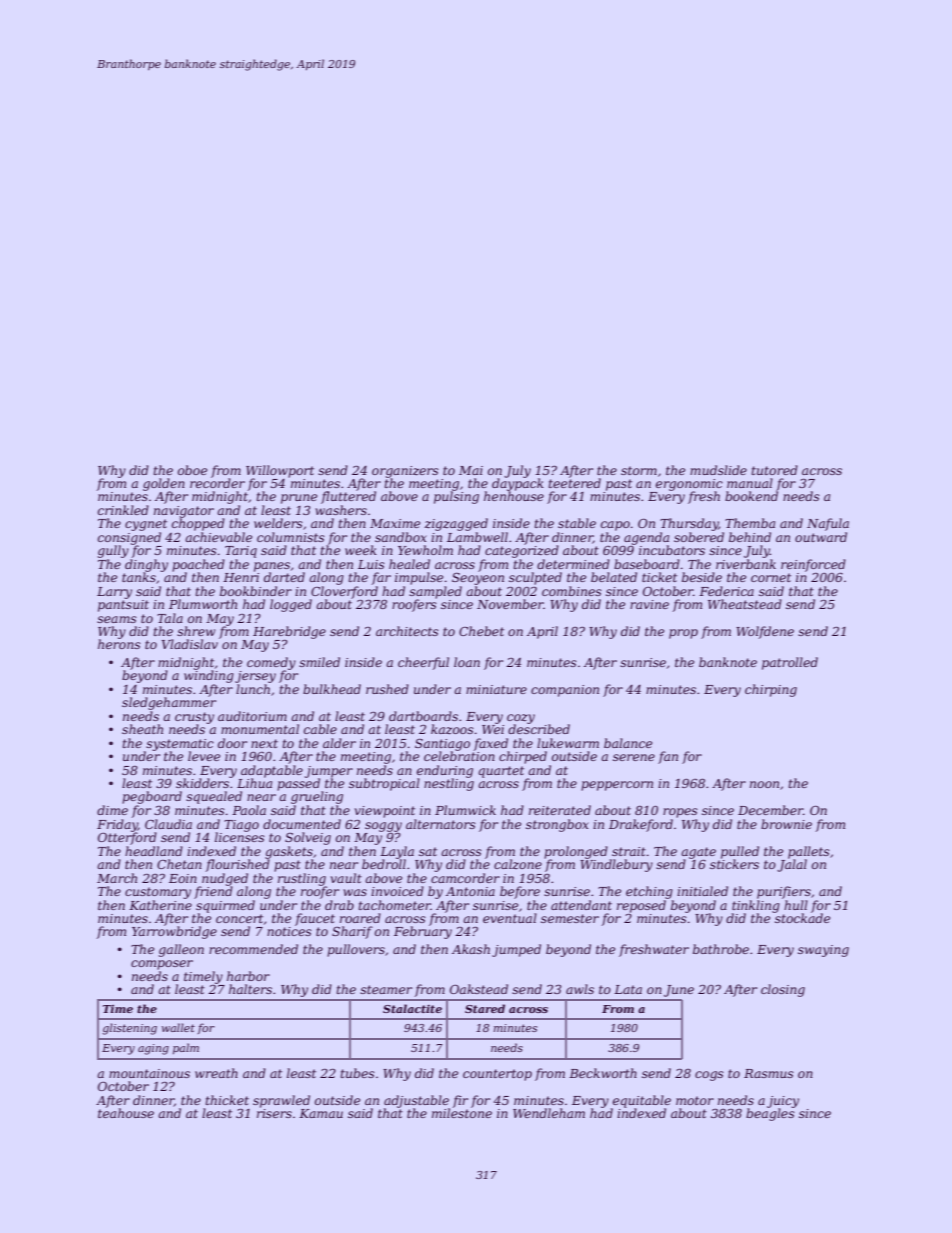  Describe the element at coordinates (356, 950) in the screenshot. I see `pullovers` at that location.
